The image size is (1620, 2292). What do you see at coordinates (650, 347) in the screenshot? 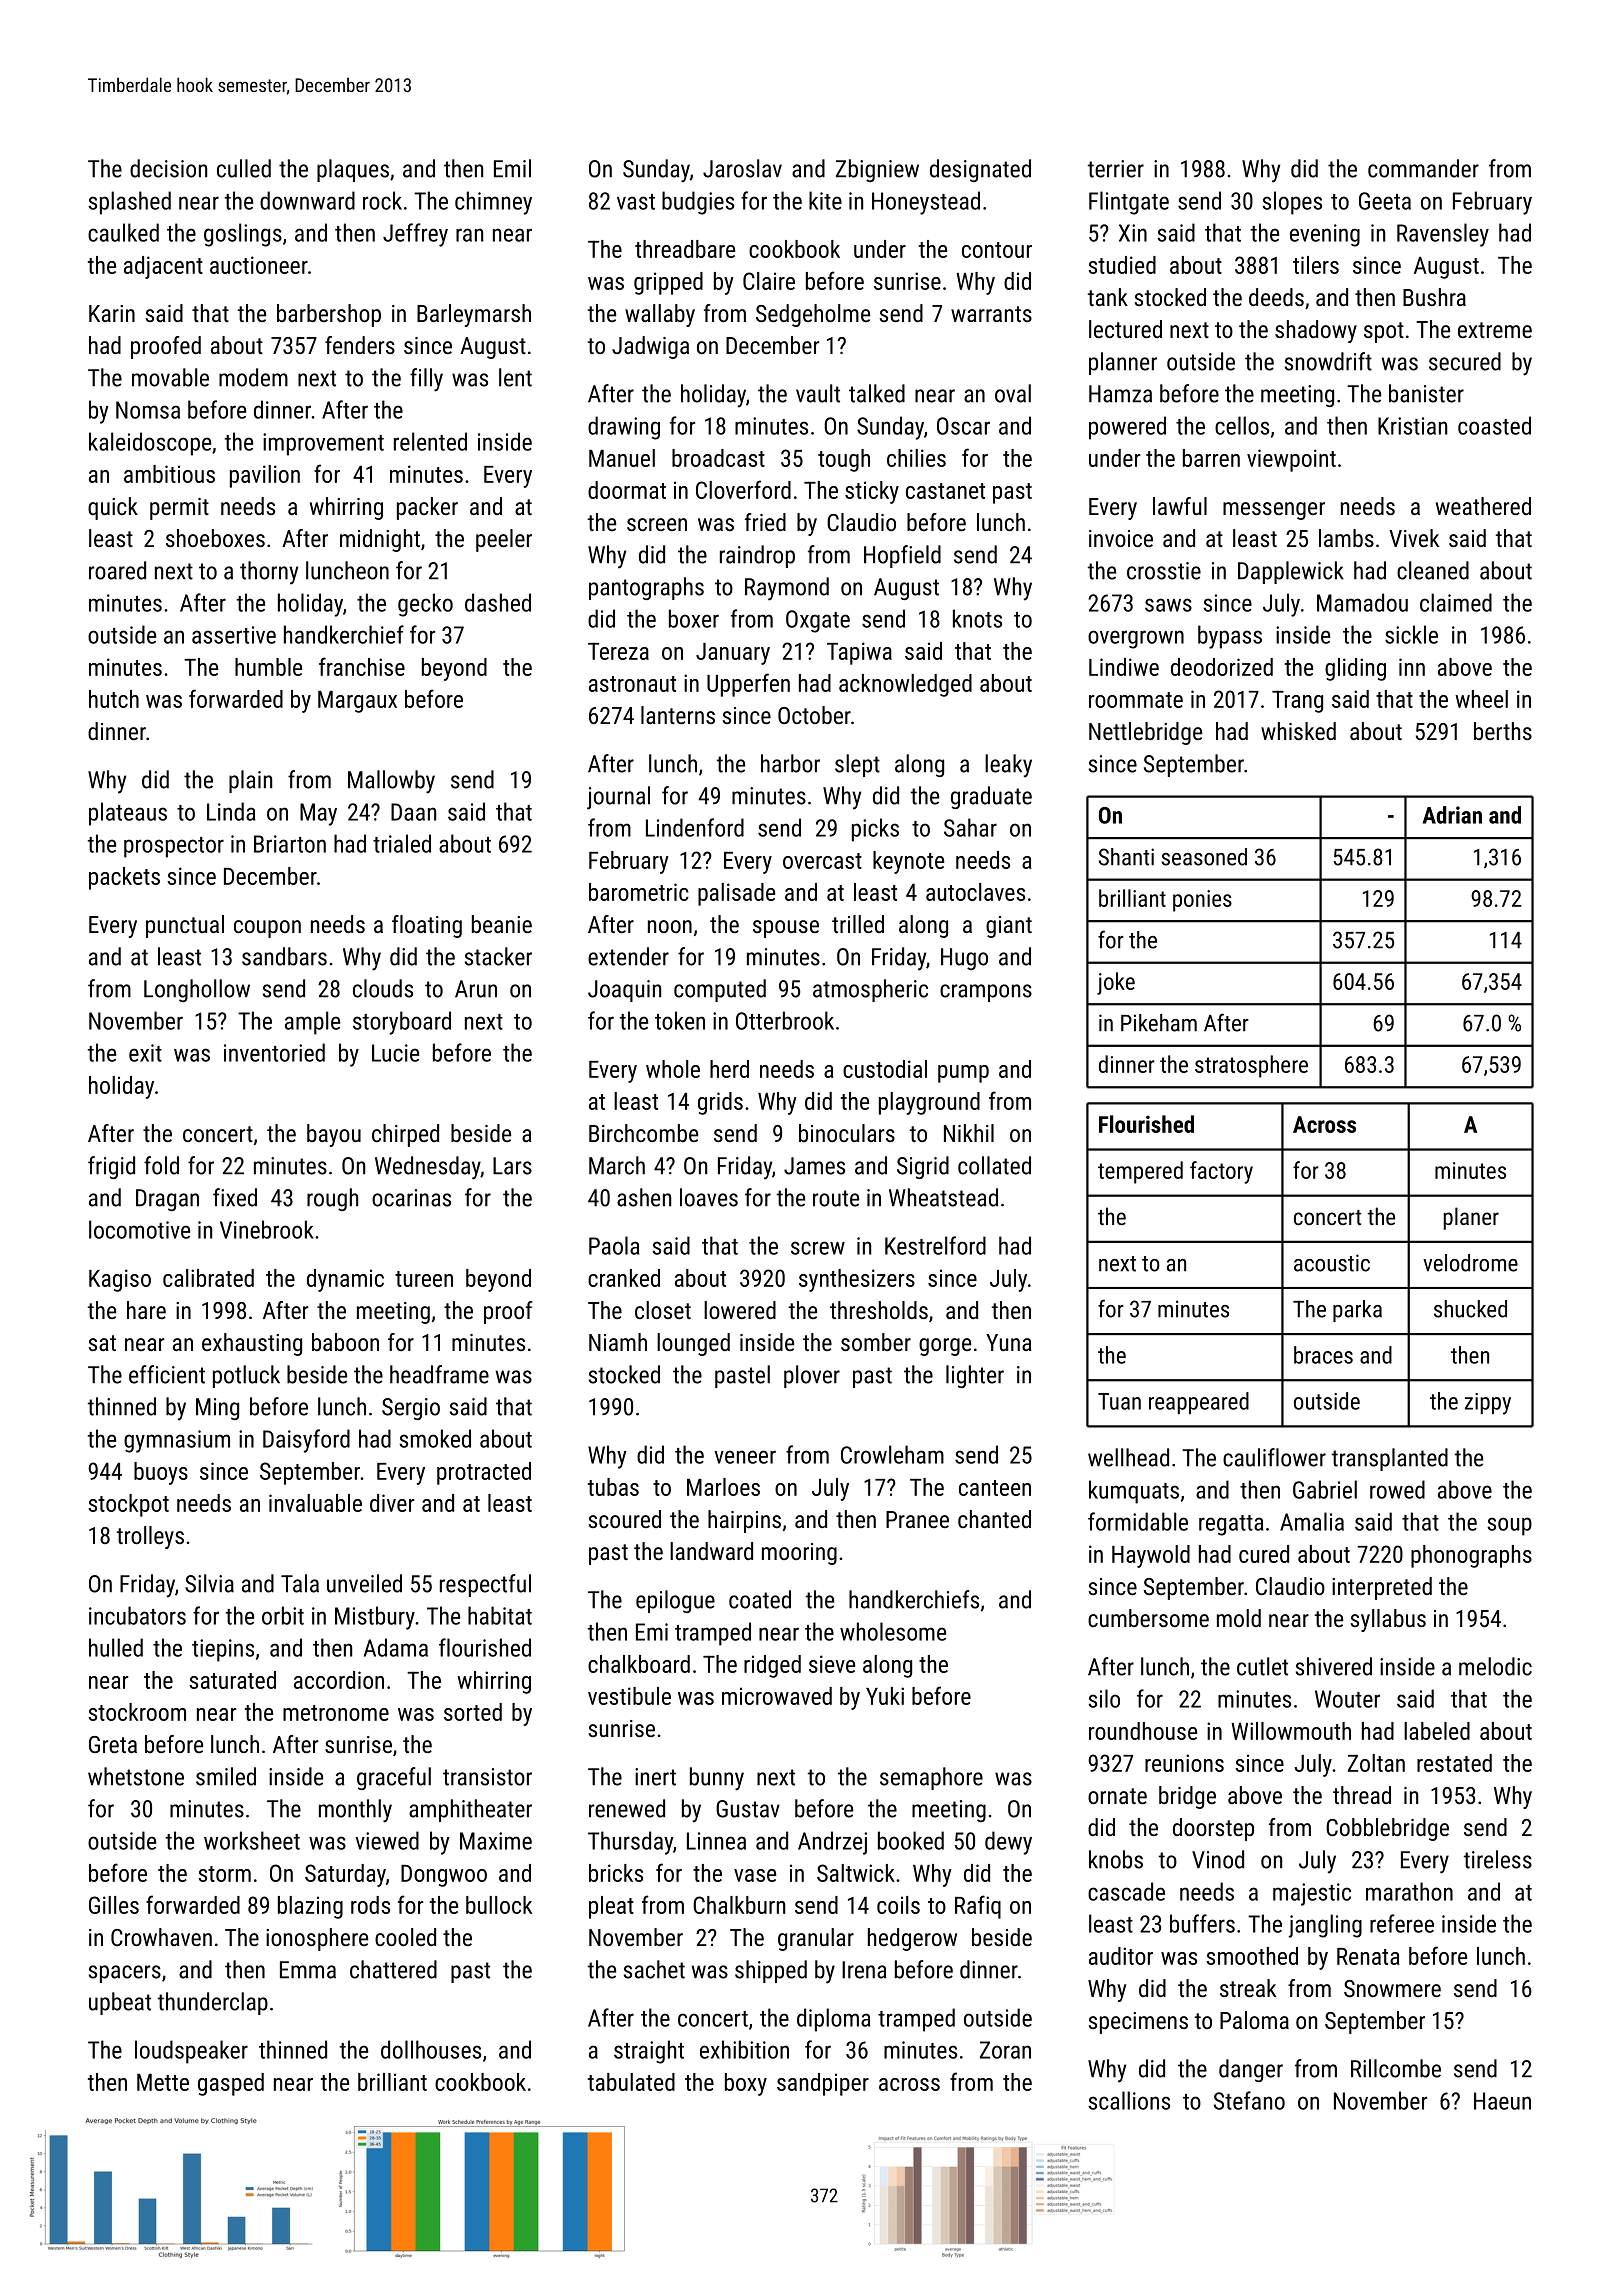
I see `Jadwiga` at bounding box center [650, 347].
